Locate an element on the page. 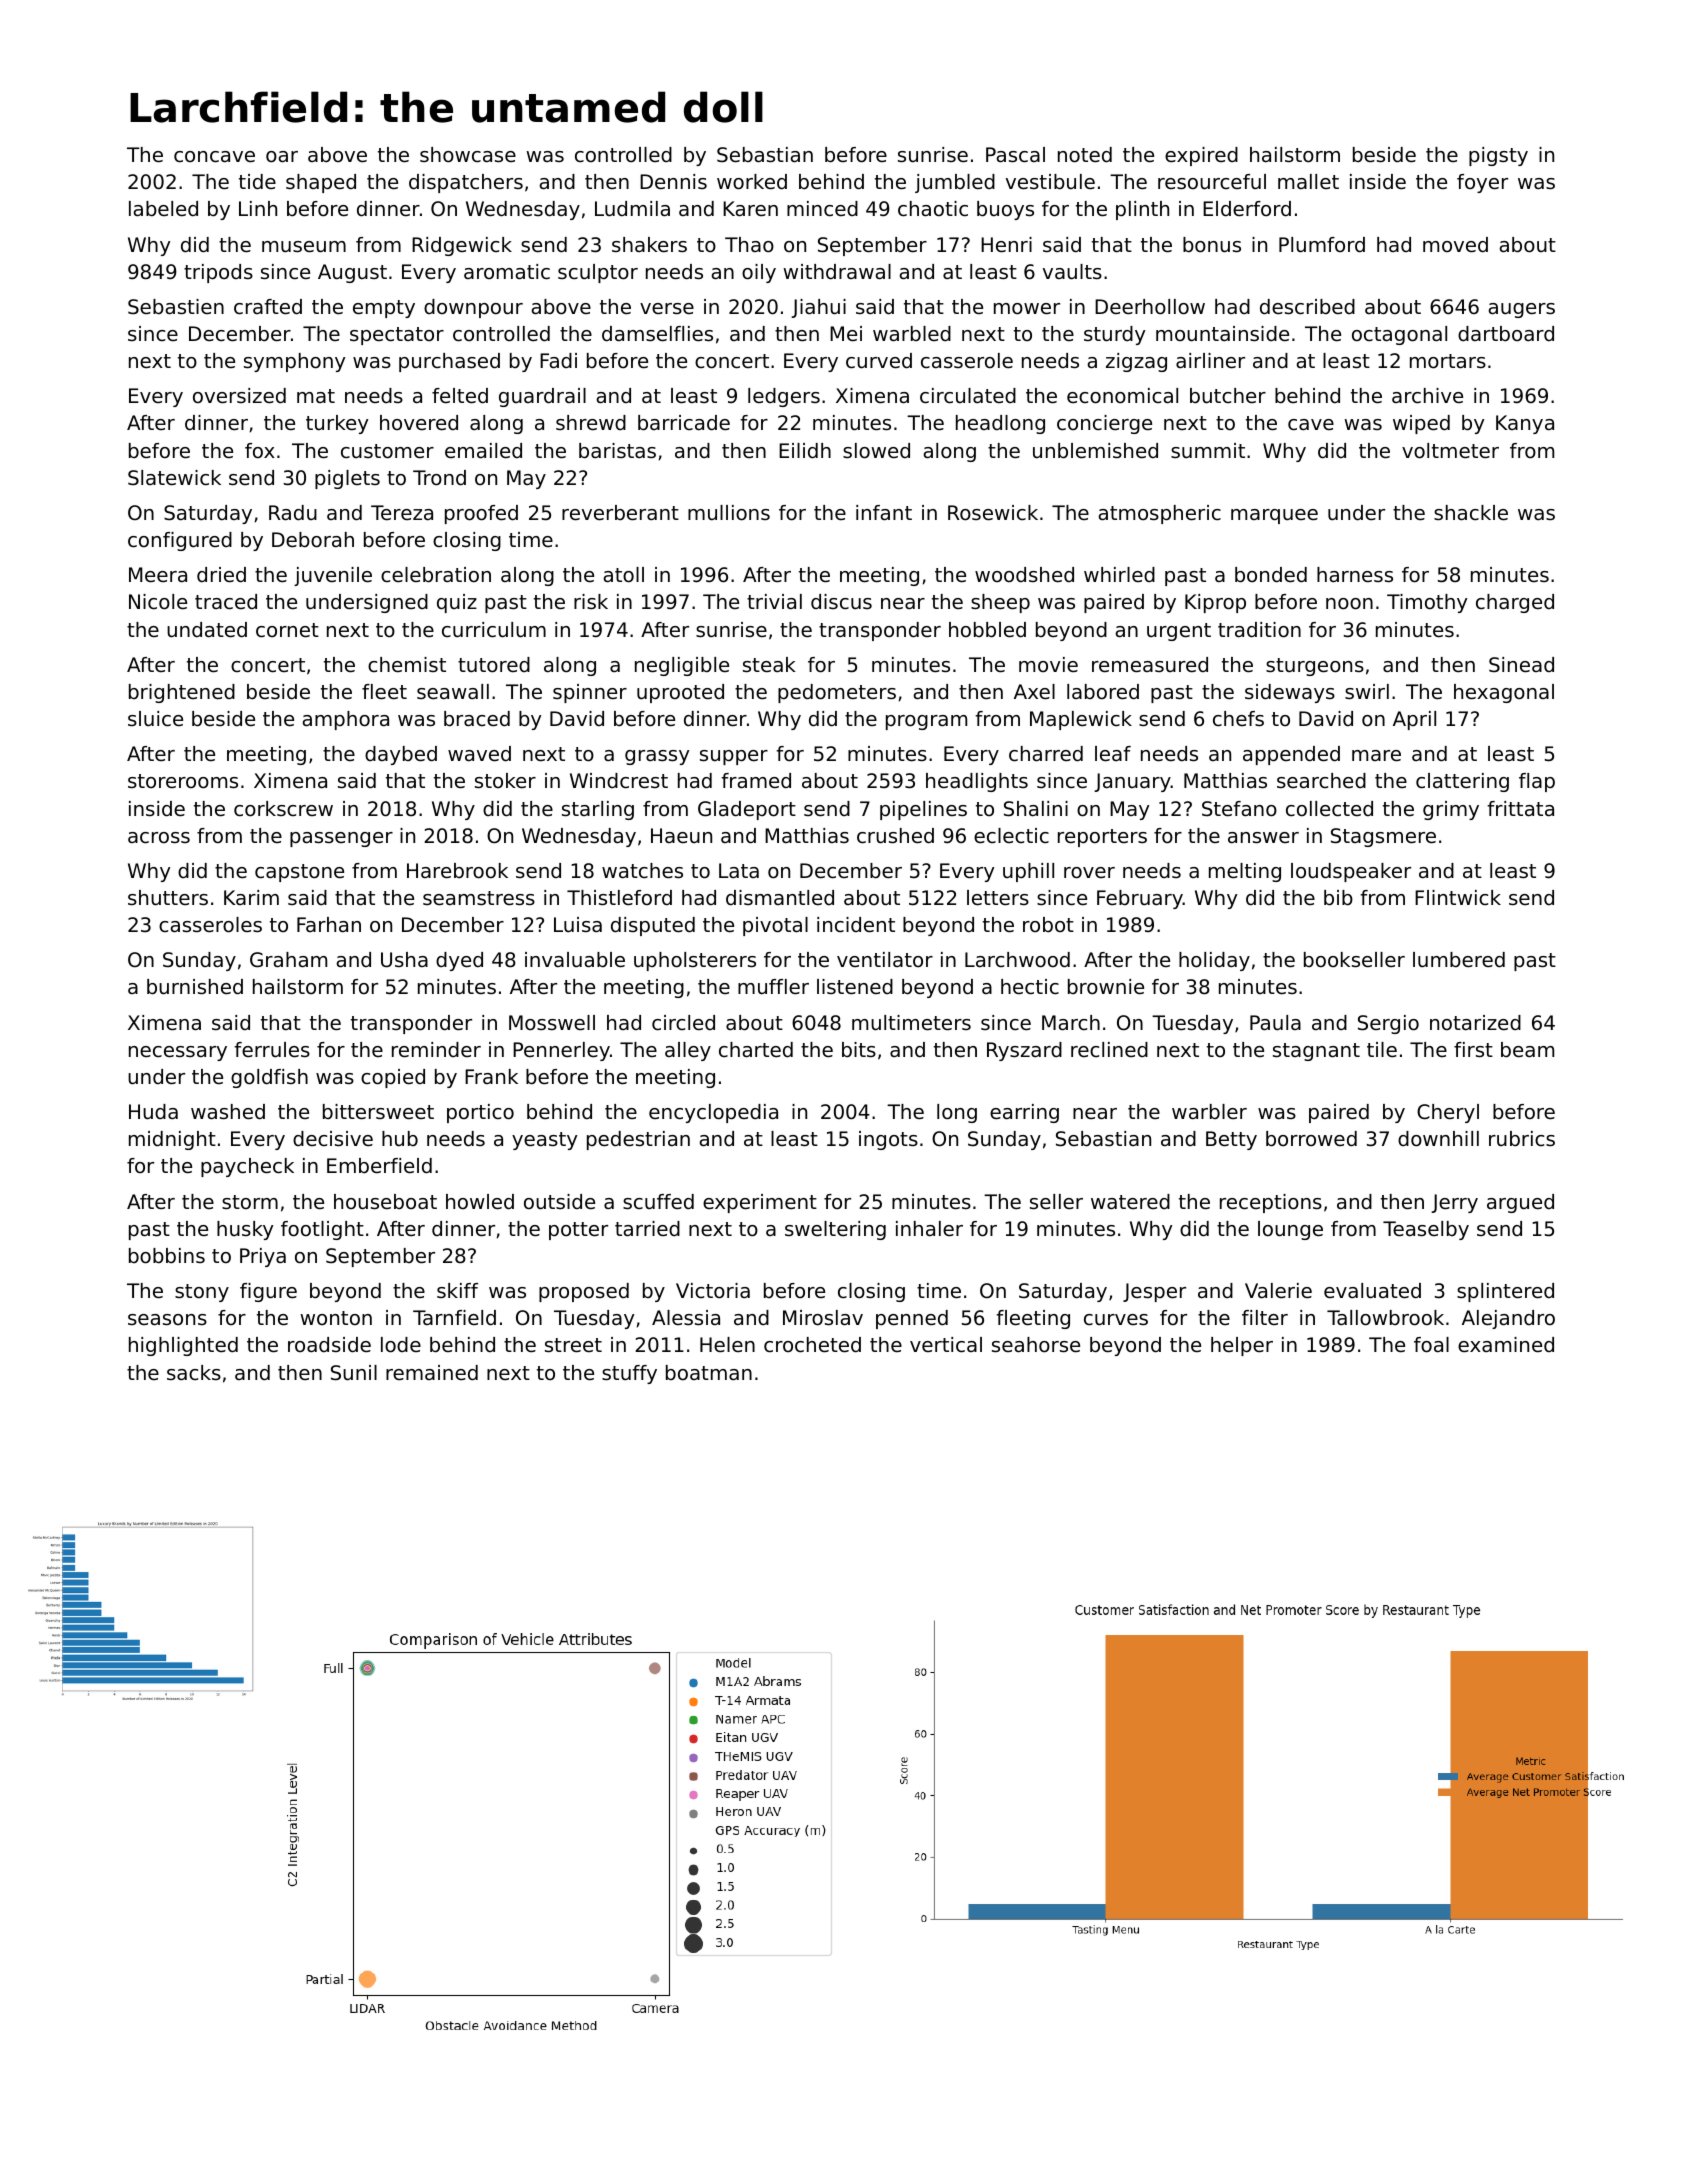 The width and height of the page is (1683, 2178). piglets is located at coordinates (347, 479).
